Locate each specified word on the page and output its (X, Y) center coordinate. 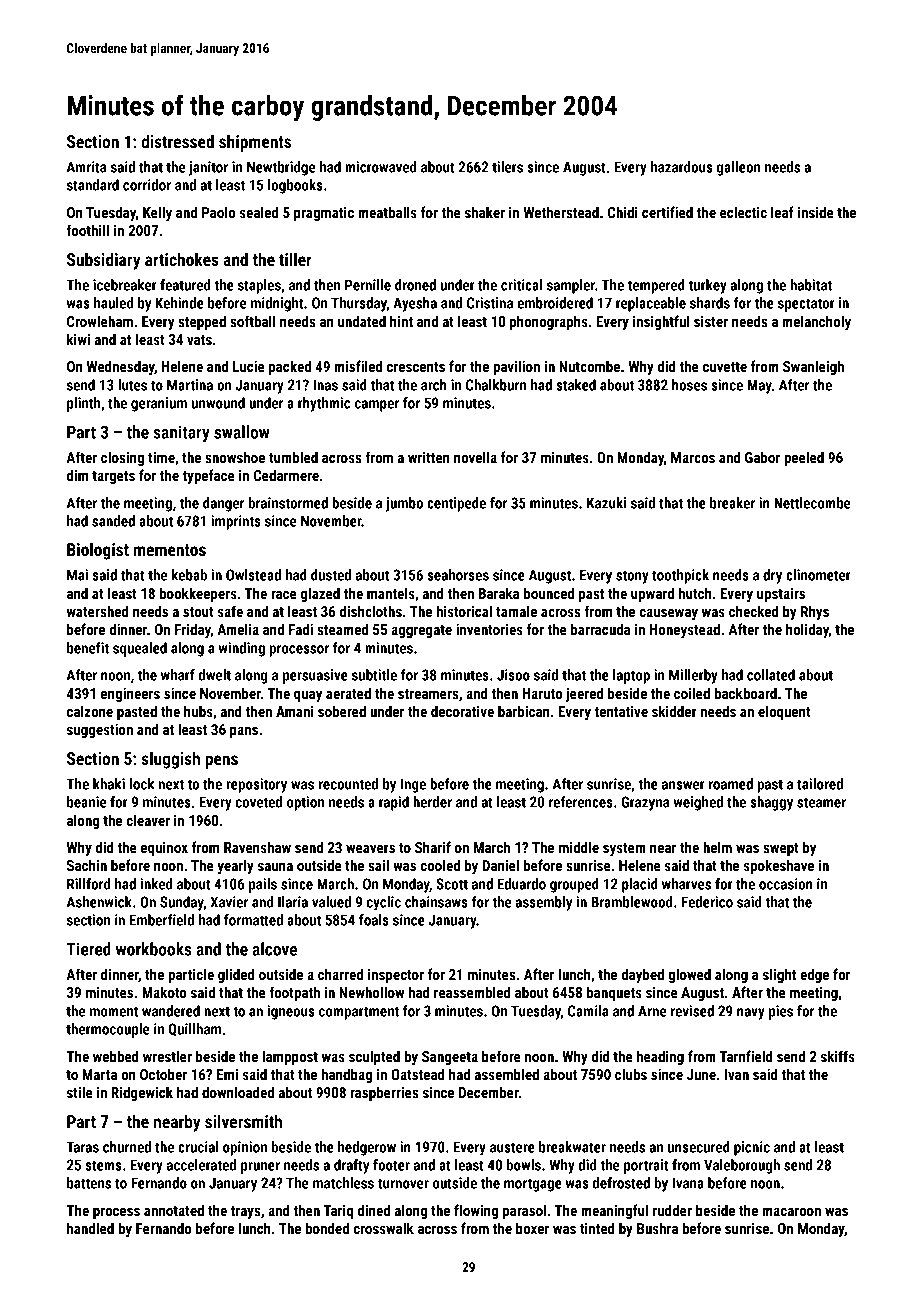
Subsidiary (104, 261)
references (581, 802)
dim (77, 475)
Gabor (762, 457)
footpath (294, 993)
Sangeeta (450, 1058)
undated (362, 321)
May (759, 386)
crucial (198, 1147)
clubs (631, 1074)
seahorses (458, 575)
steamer (821, 802)
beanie (87, 802)
